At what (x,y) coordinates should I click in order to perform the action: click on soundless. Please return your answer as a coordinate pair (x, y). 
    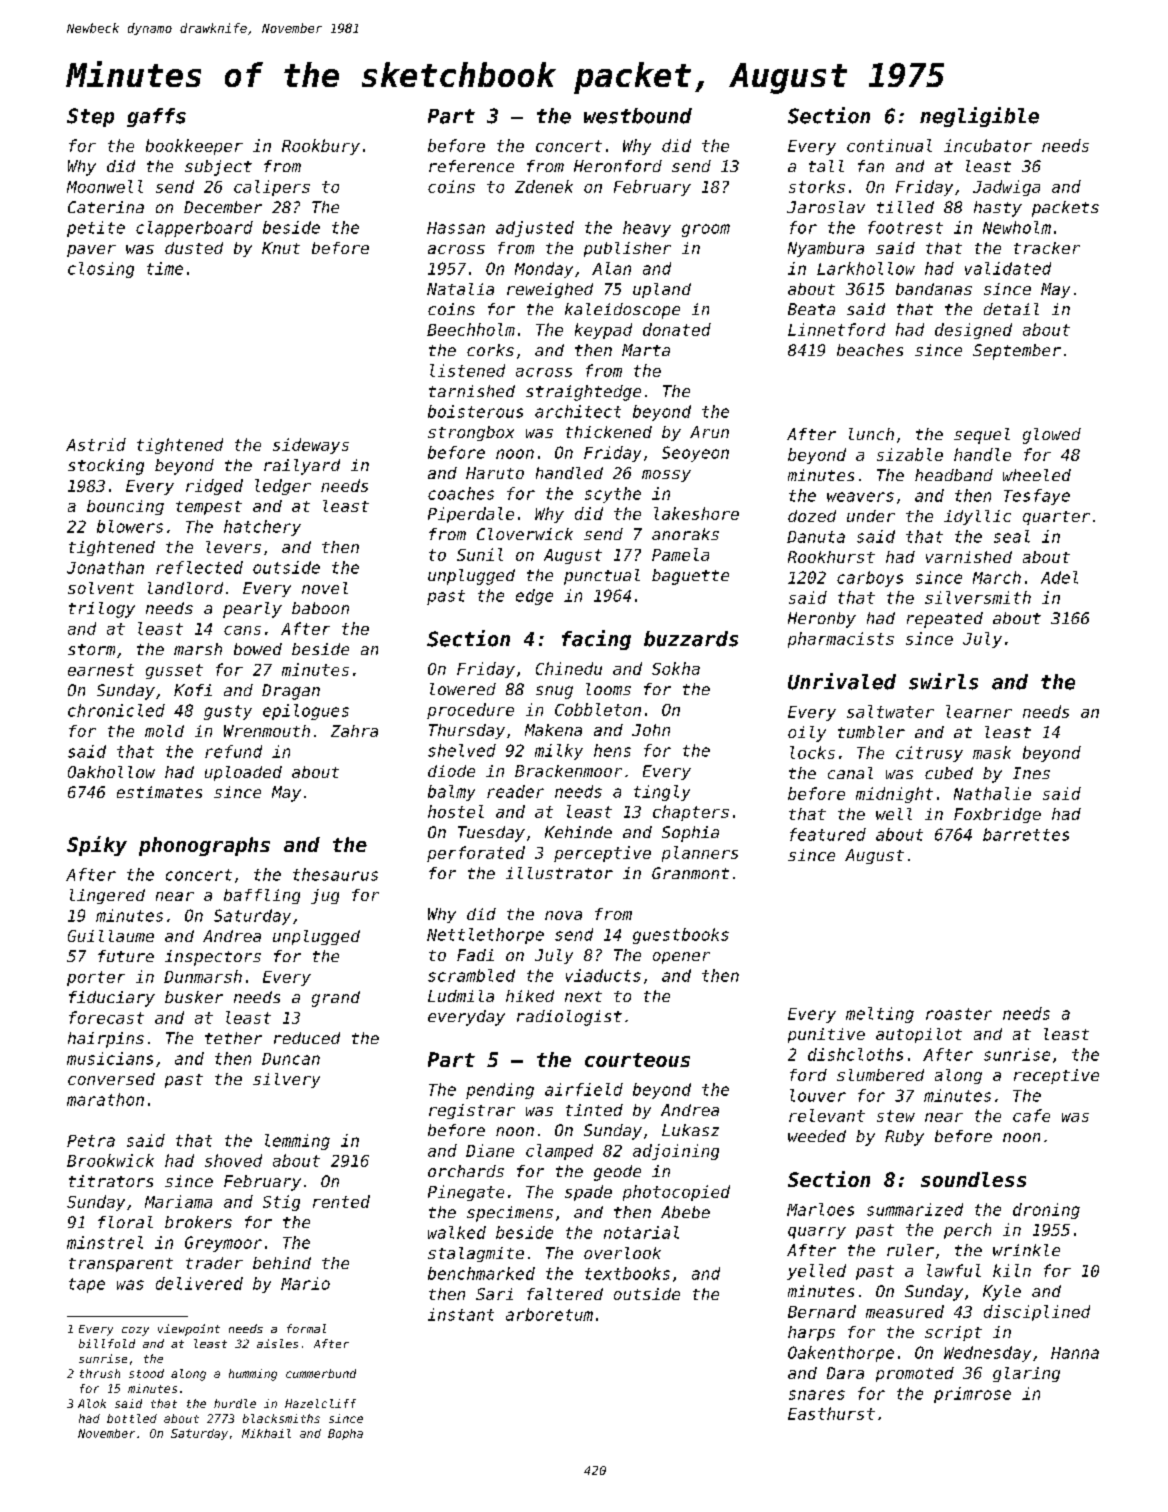
    Looking at the image, I should click on (973, 1179).
